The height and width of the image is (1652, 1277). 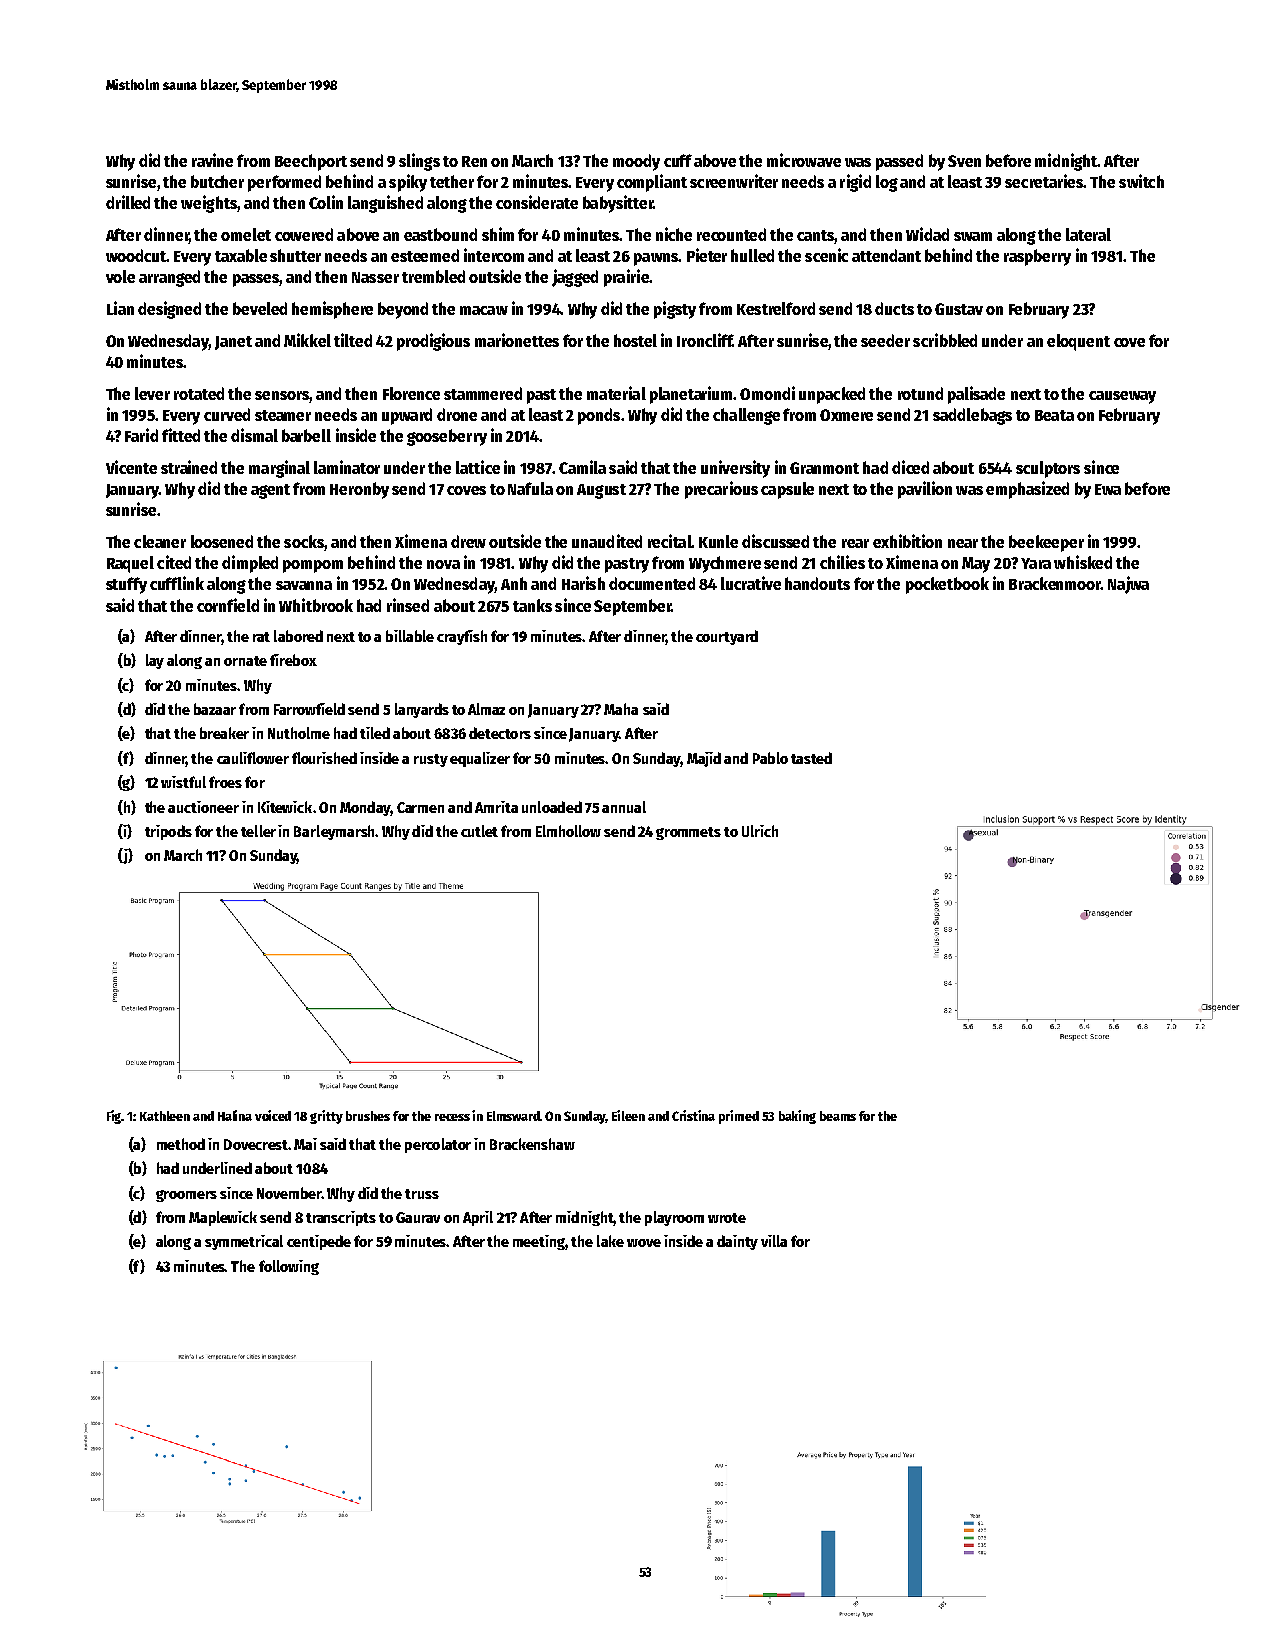 What do you see at coordinates (1128, 585) in the image?
I see `Najwa` at bounding box center [1128, 585].
